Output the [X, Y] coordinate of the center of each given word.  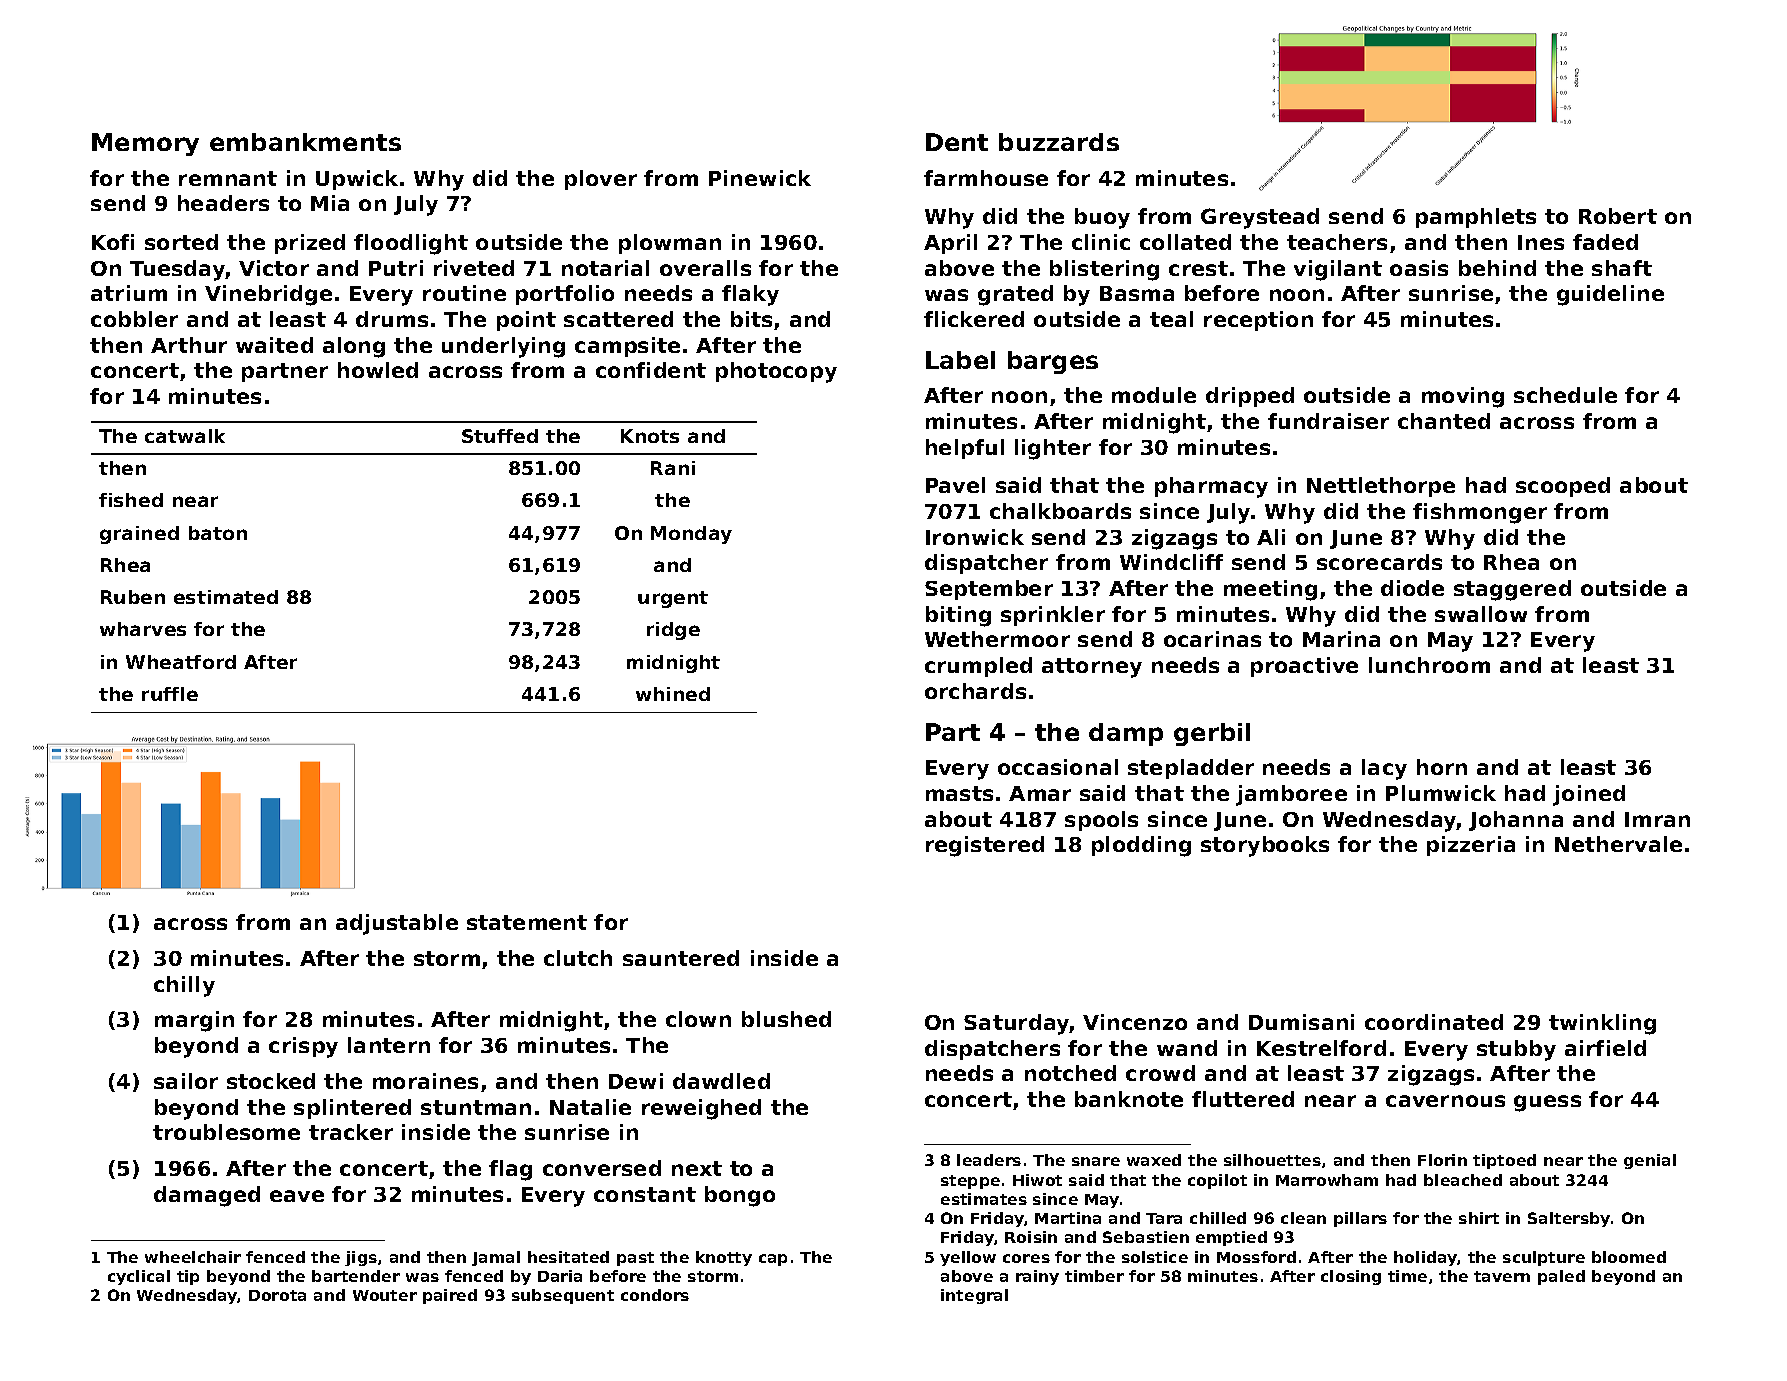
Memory [145, 144]
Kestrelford [1321, 1048]
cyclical [139, 1277]
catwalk [185, 436]
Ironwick [975, 537]
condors [655, 1295]
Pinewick [760, 178]
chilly [184, 986]
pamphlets [1476, 218]
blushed [786, 1019]
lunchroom [1429, 665]
